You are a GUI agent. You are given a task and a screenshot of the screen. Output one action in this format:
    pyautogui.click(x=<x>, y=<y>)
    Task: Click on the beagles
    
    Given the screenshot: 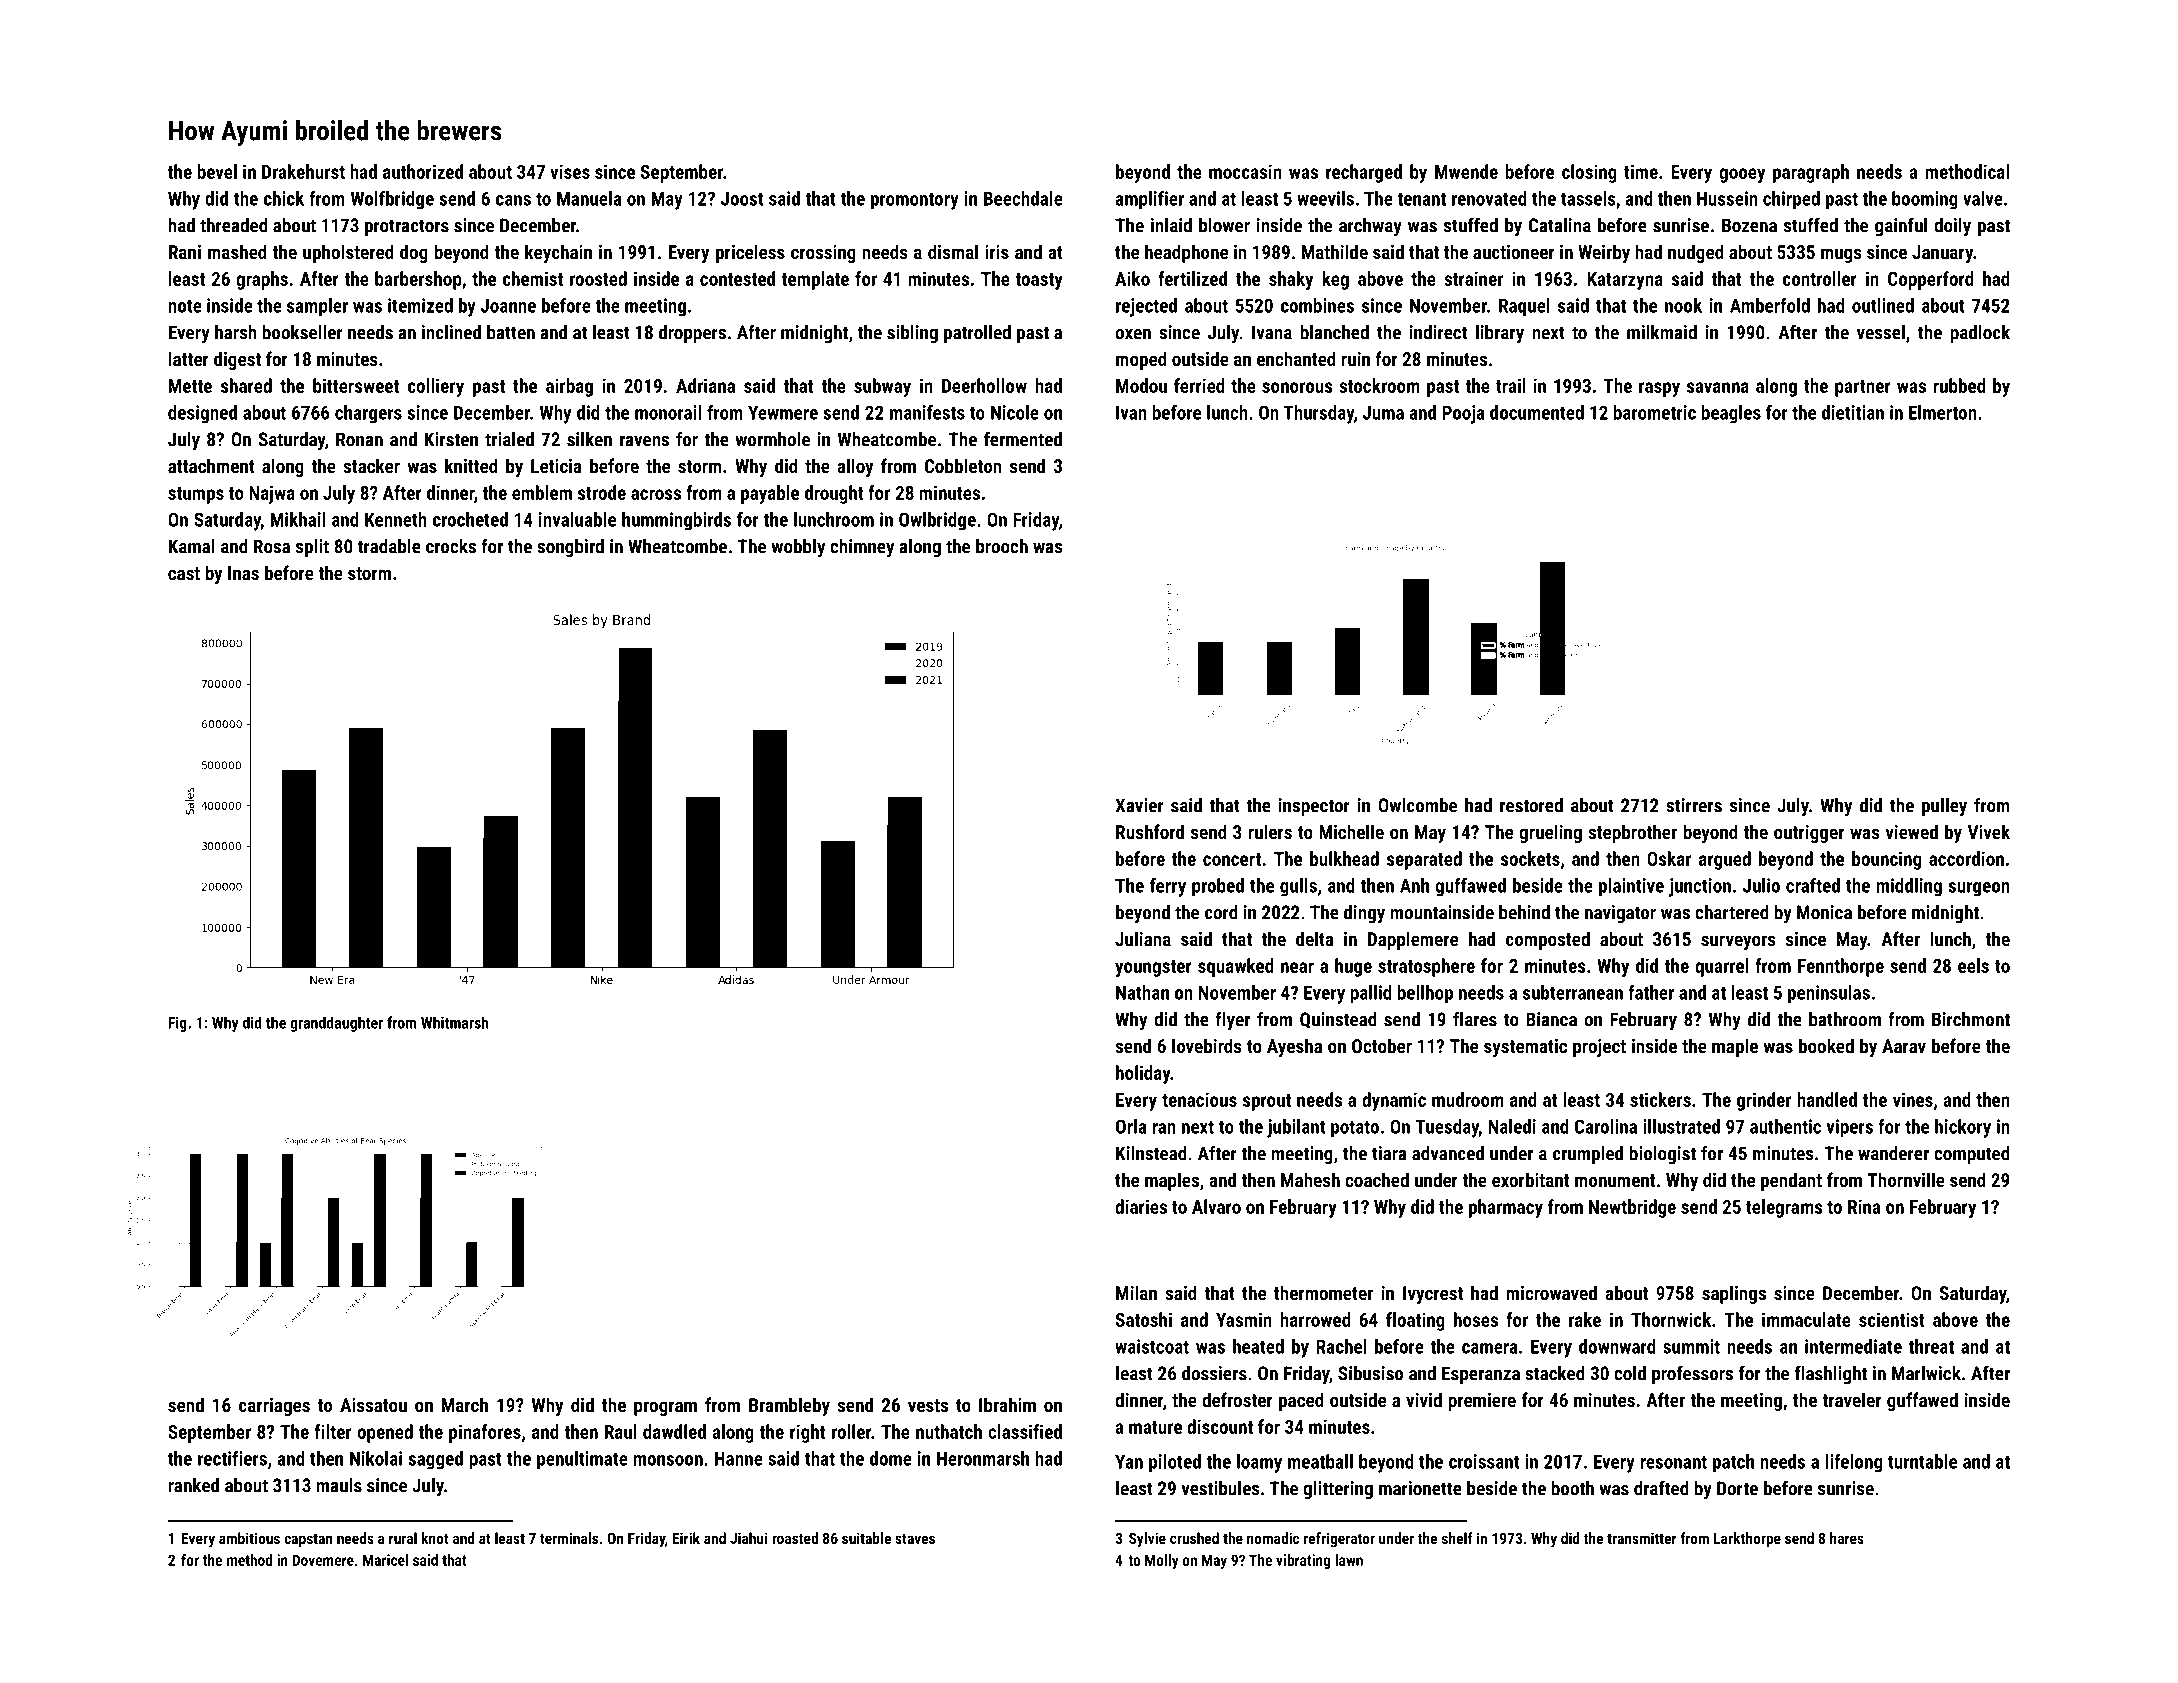 What is the action you would take?
    pyautogui.click(x=1731, y=414)
